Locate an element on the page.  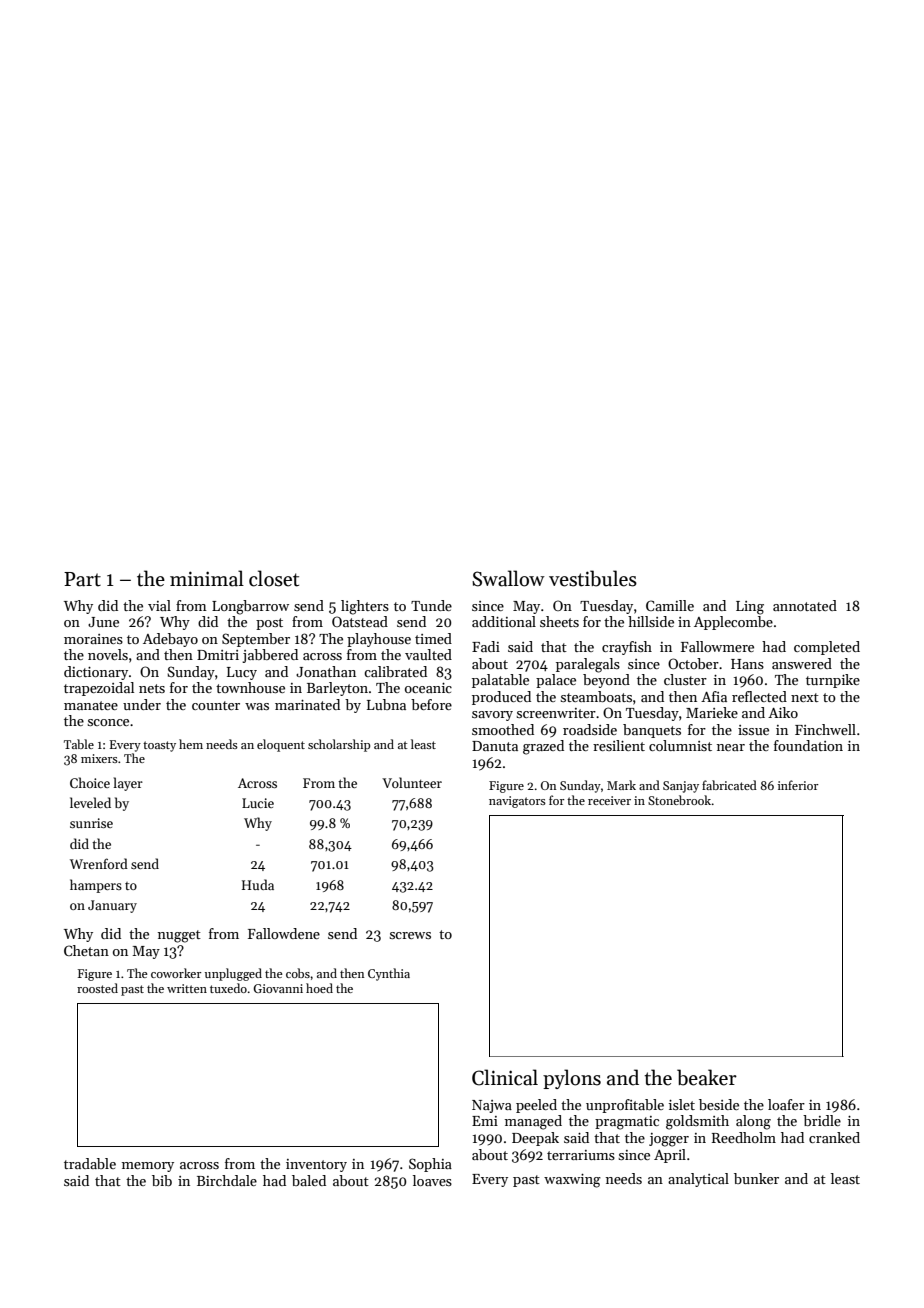
beaker is located at coordinates (707, 1077).
